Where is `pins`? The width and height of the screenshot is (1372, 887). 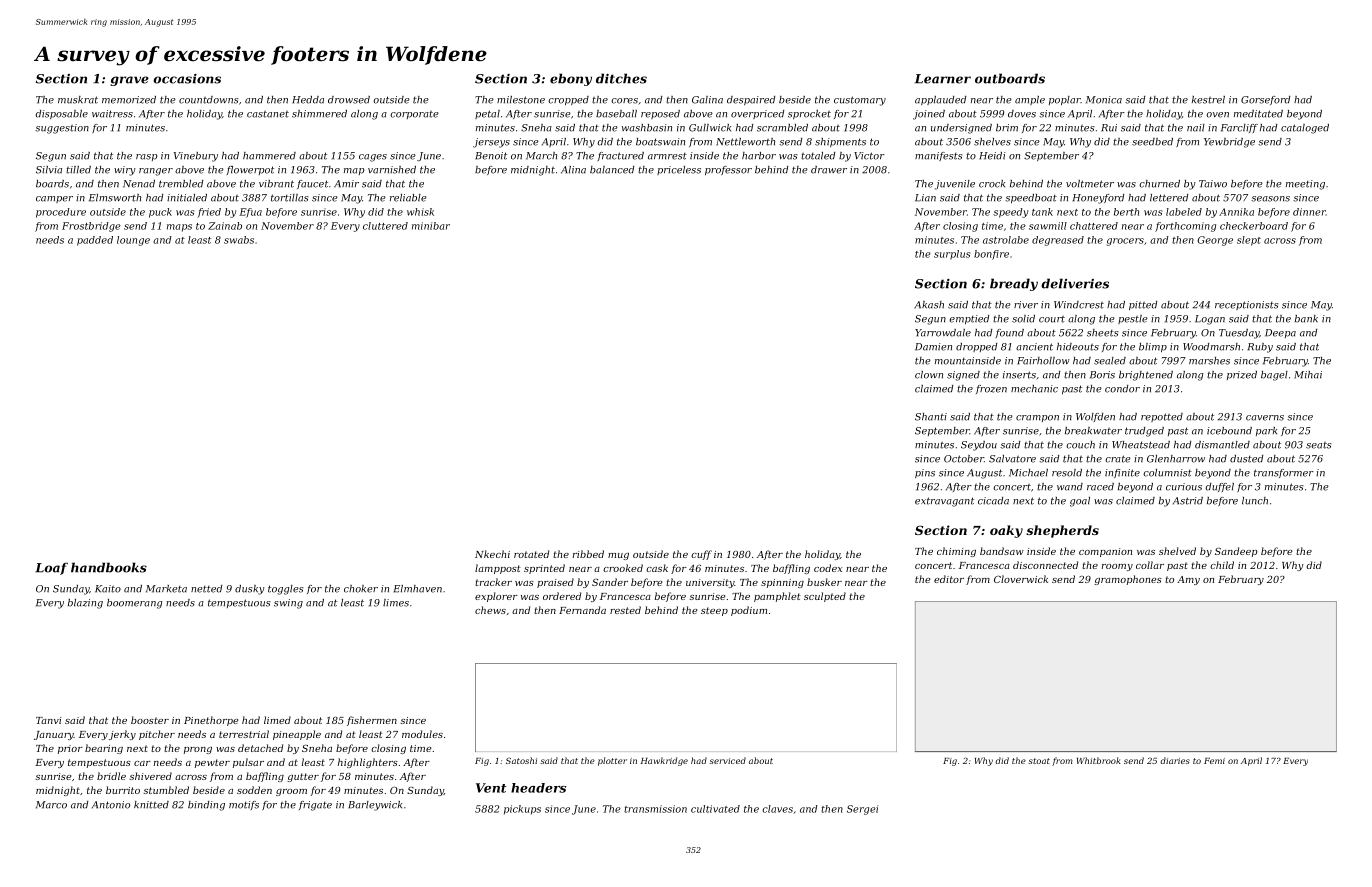 pins is located at coordinates (925, 473).
